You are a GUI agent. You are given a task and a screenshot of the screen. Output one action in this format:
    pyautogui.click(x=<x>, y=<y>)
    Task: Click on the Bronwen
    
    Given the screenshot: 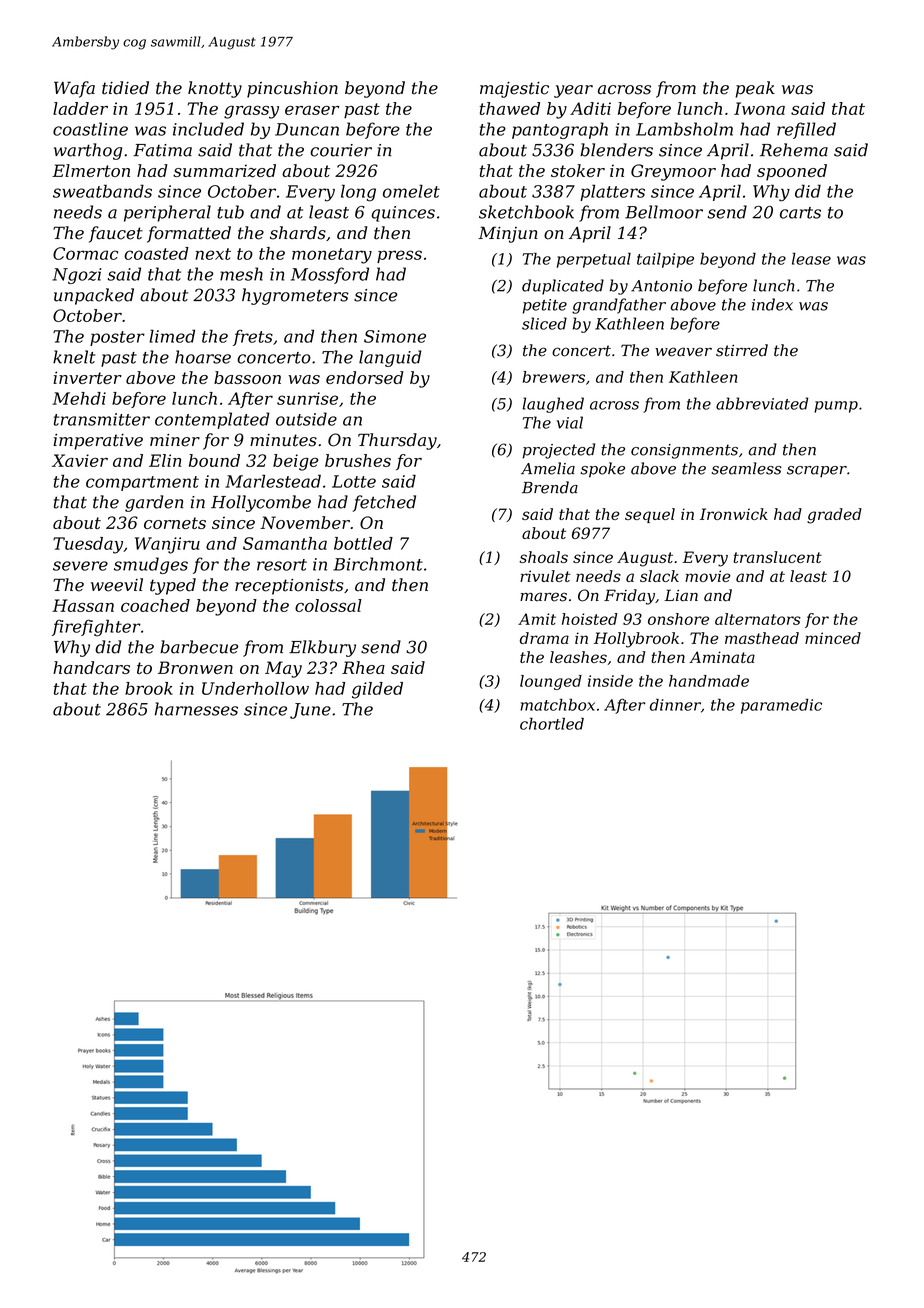 What is the action you would take?
    pyautogui.click(x=195, y=667)
